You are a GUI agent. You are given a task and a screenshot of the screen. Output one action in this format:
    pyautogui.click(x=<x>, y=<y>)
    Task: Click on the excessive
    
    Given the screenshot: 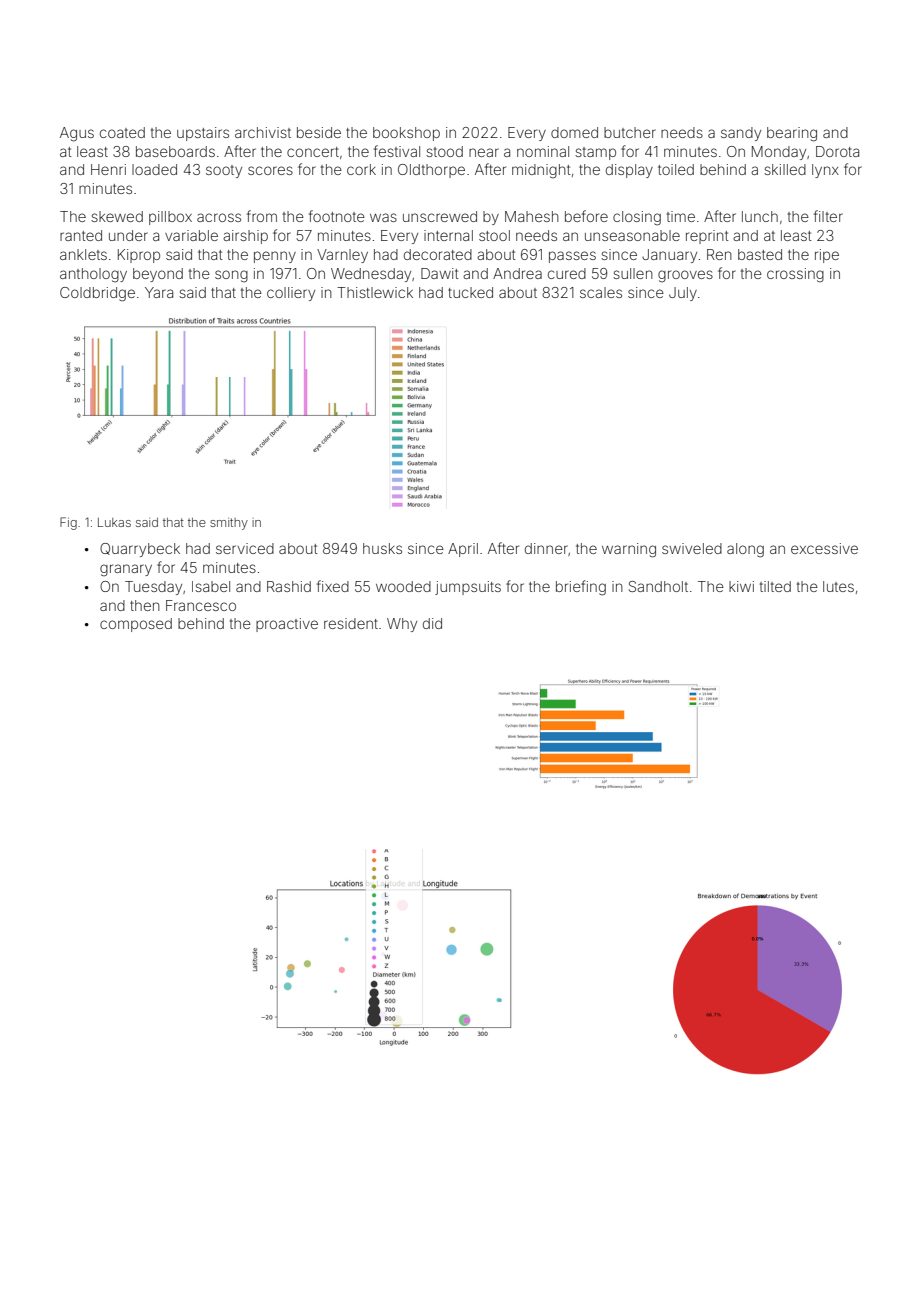 What is the action you would take?
    pyautogui.click(x=824, y=548)
